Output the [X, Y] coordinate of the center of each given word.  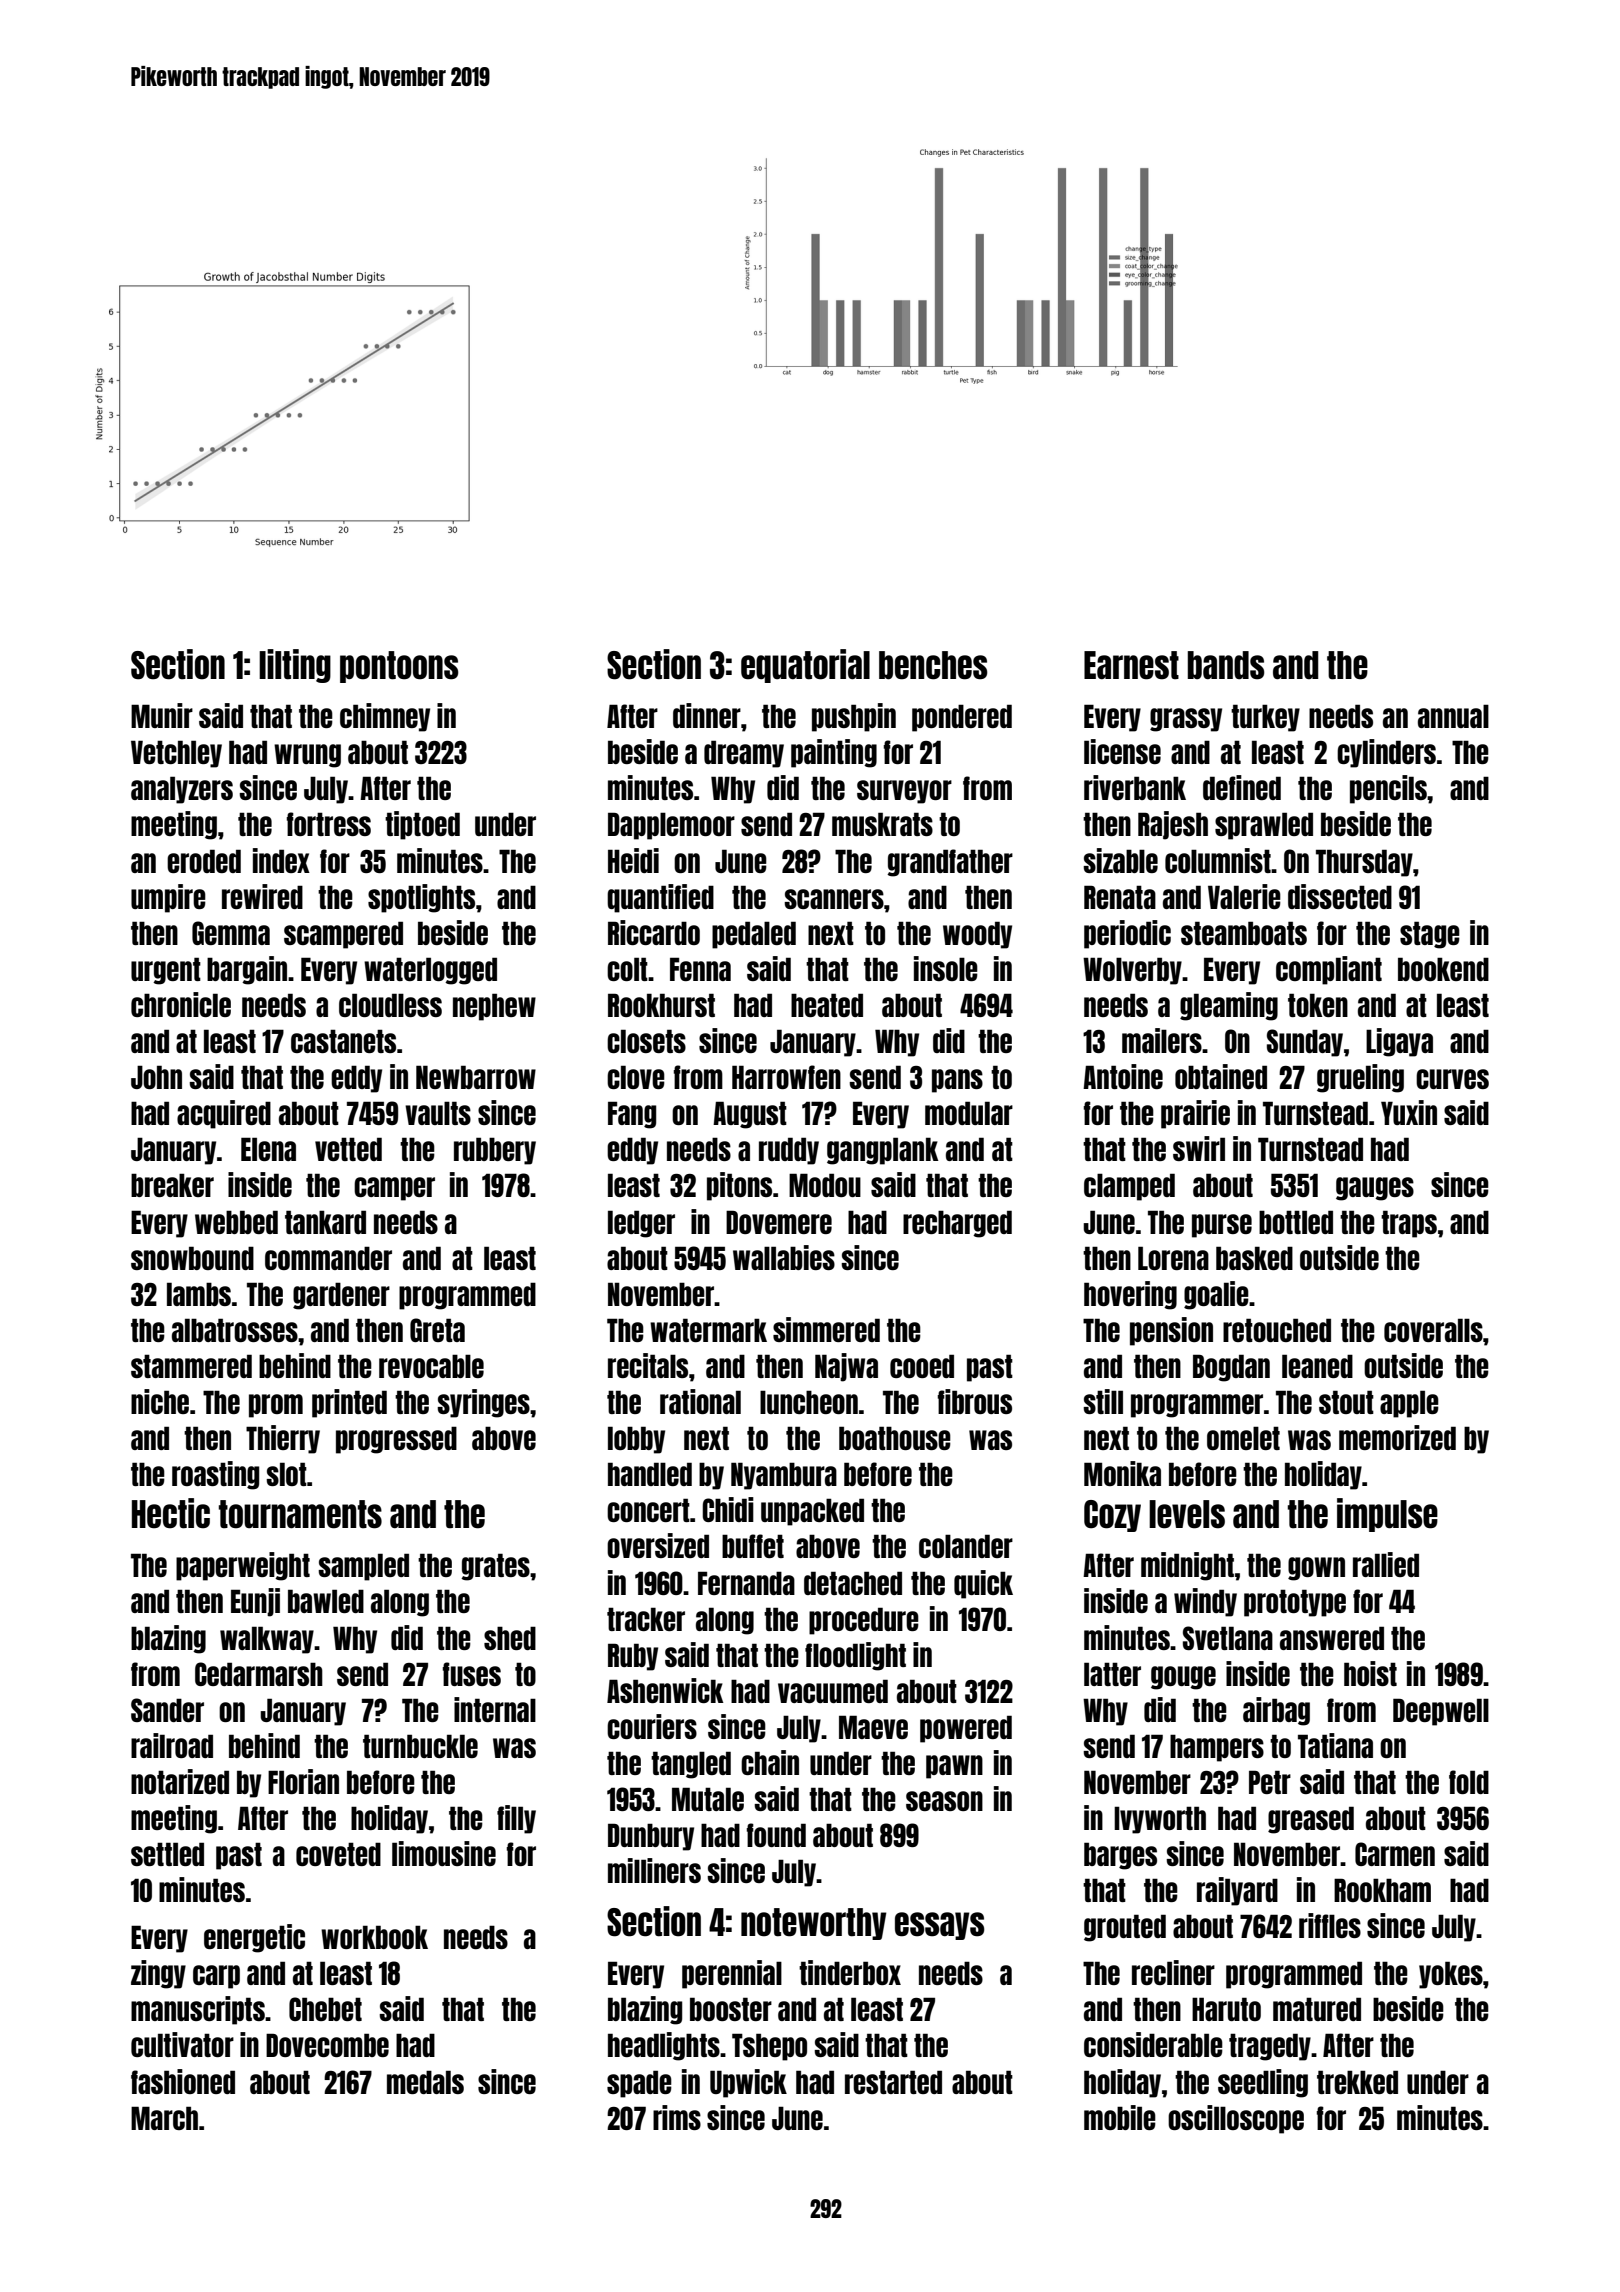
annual [1453, 716]
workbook [374, 1937]
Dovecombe [327, 2045]
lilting [295, 666]
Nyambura [784, 1476]
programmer [1197, 1406]
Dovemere [779, 1222]
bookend [1443, 969]
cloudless [390, 1005]
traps [1409, 1224]
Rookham [1382, 1890]
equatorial [805, 666]
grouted [1125, 1928]
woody [977, 935]
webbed [236, 1222]
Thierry [283, 1439]
